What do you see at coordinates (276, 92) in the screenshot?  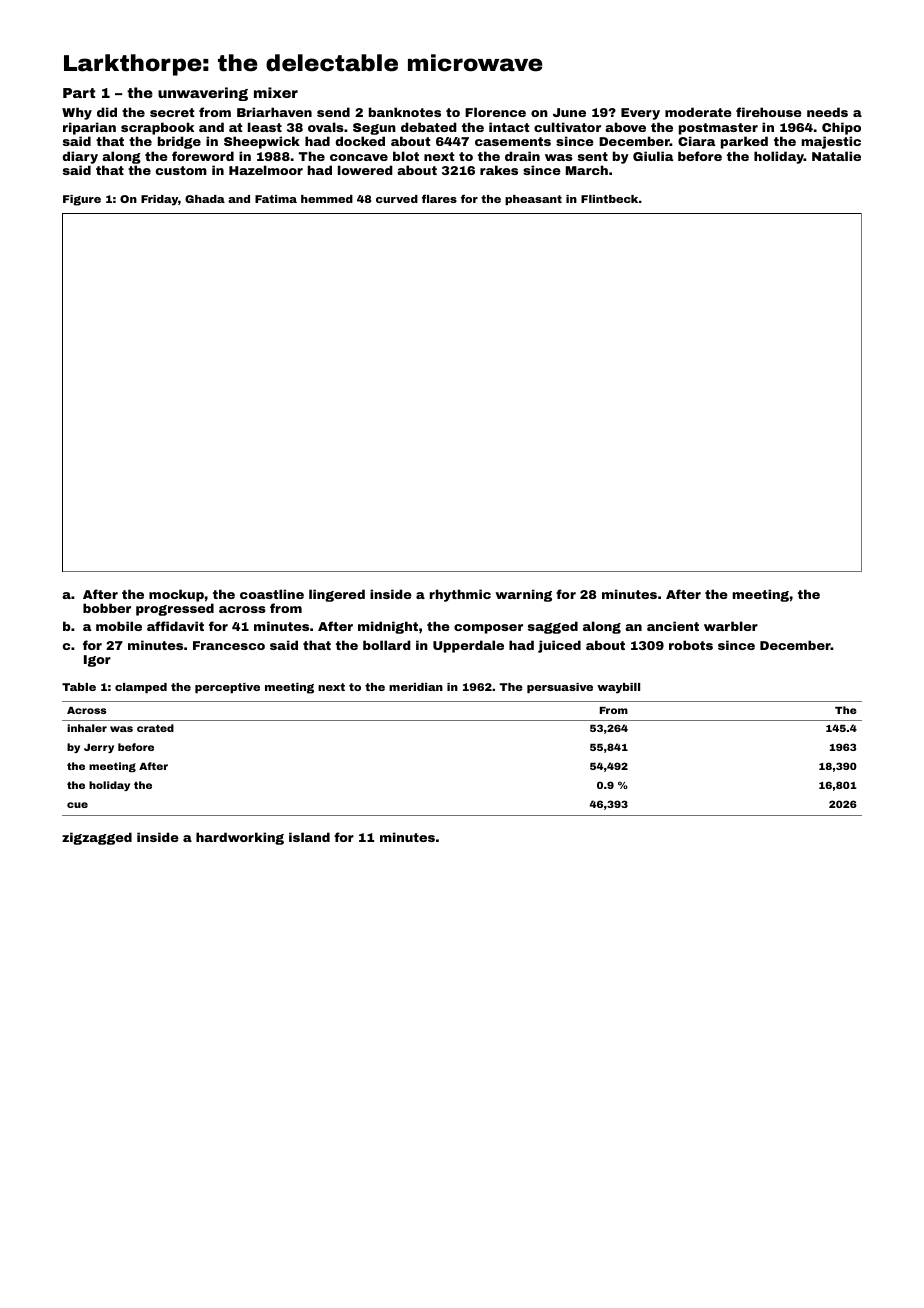 I see `mixer` at bounding box center [276, 92].
